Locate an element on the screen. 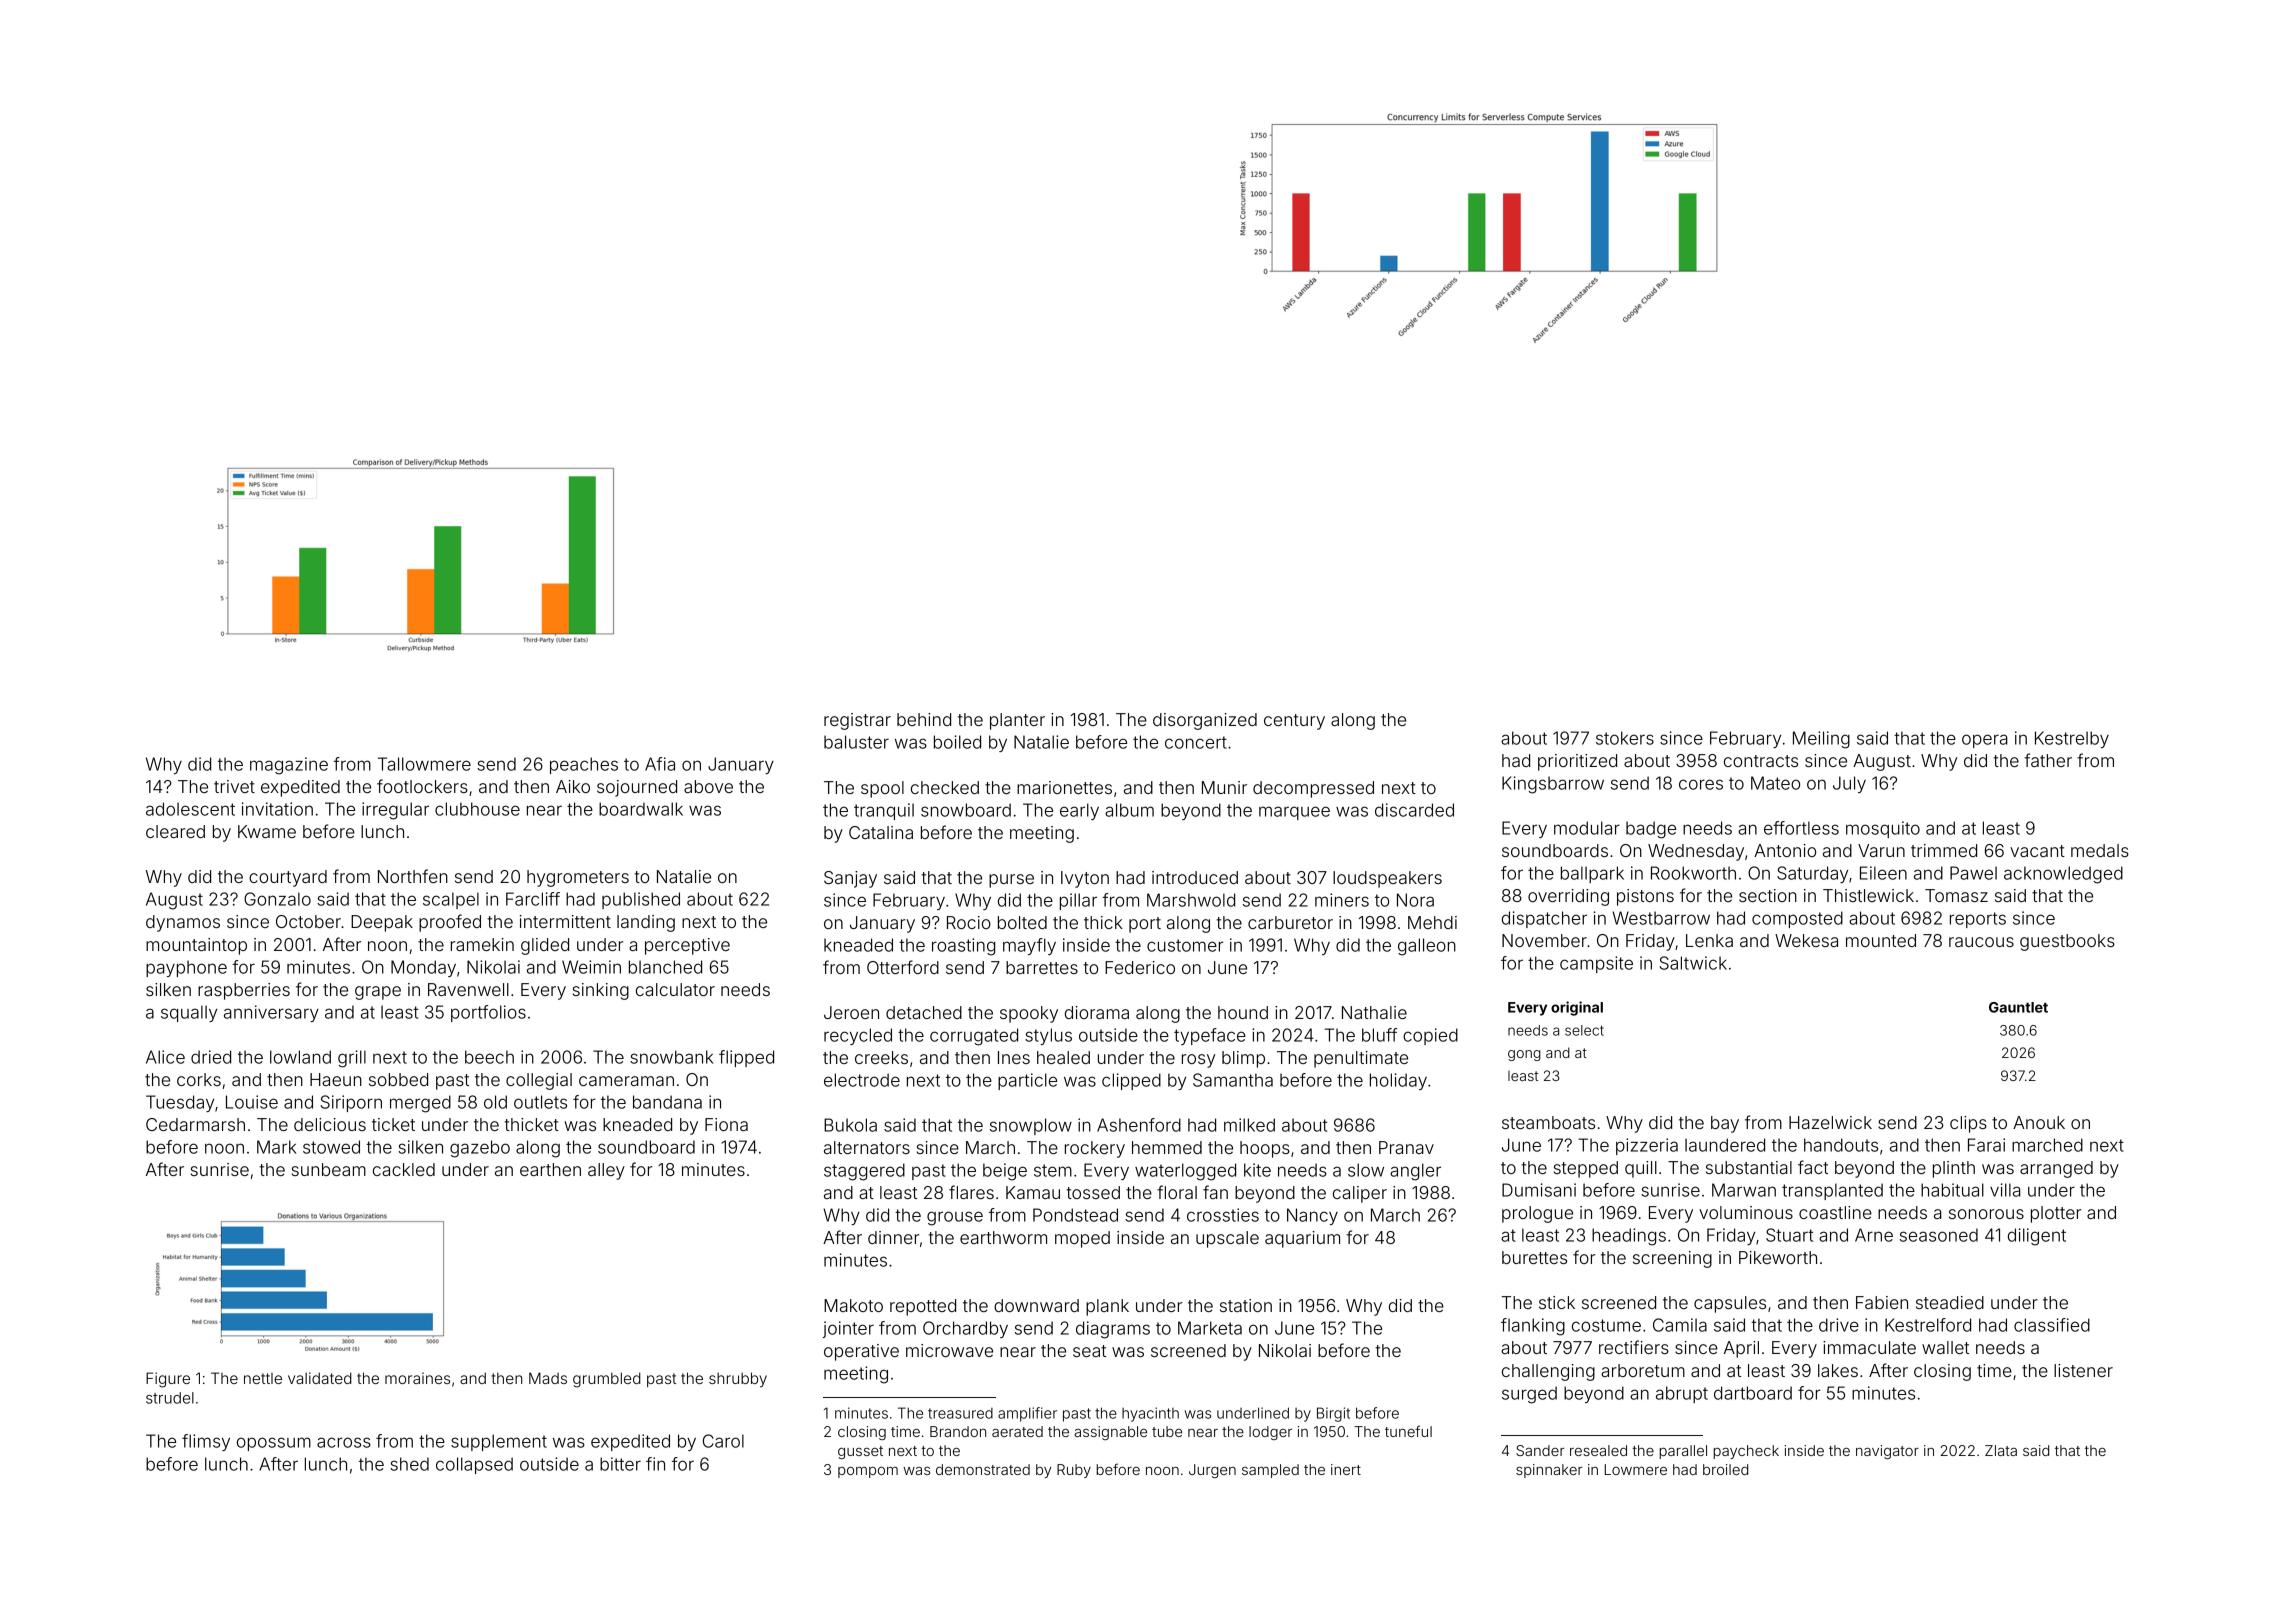 This screenshot has width=2282, height=1614. screening is located at coordinates (1672, 1259).
